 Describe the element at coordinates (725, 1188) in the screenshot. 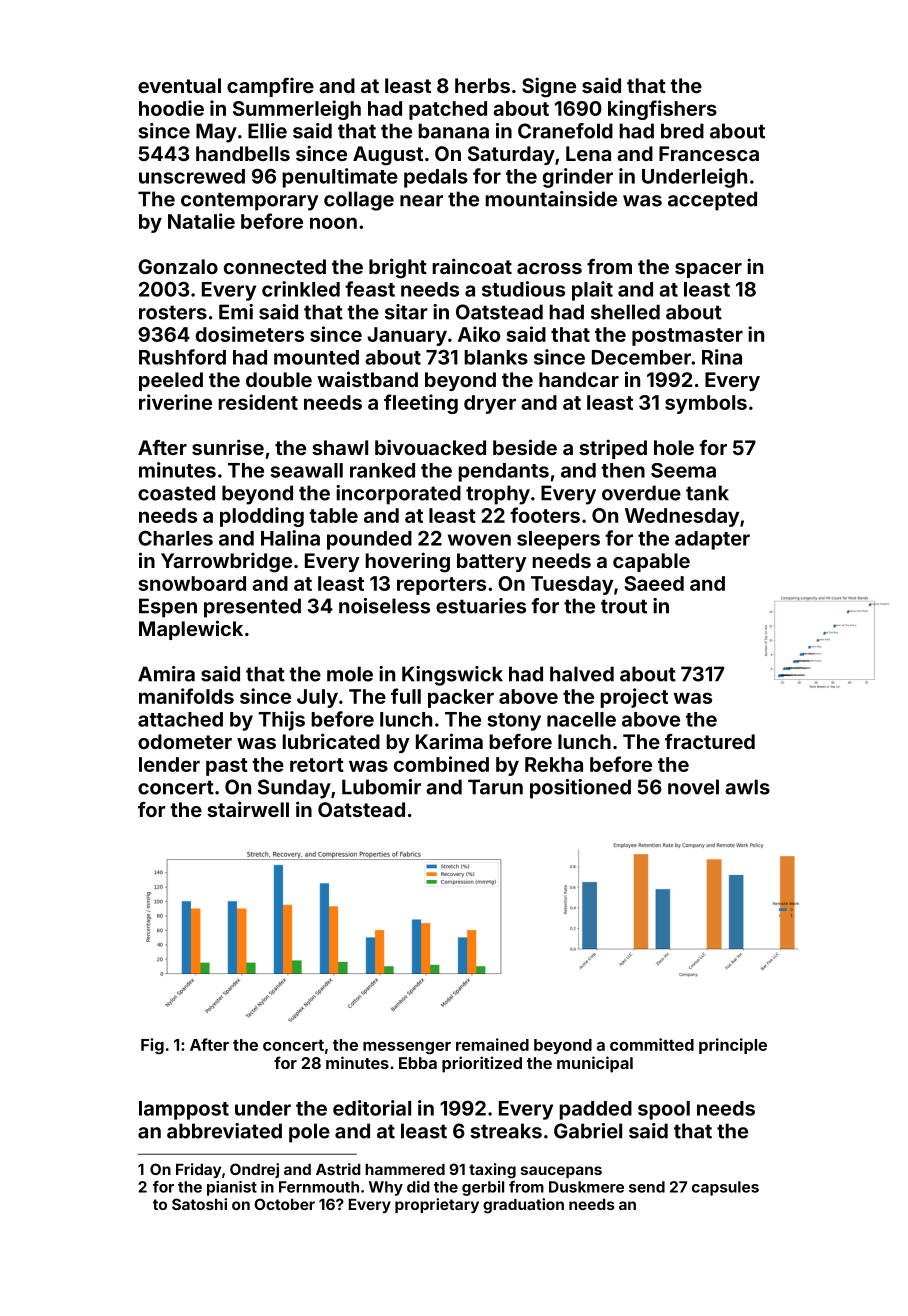

I see `capsules` at that location.
